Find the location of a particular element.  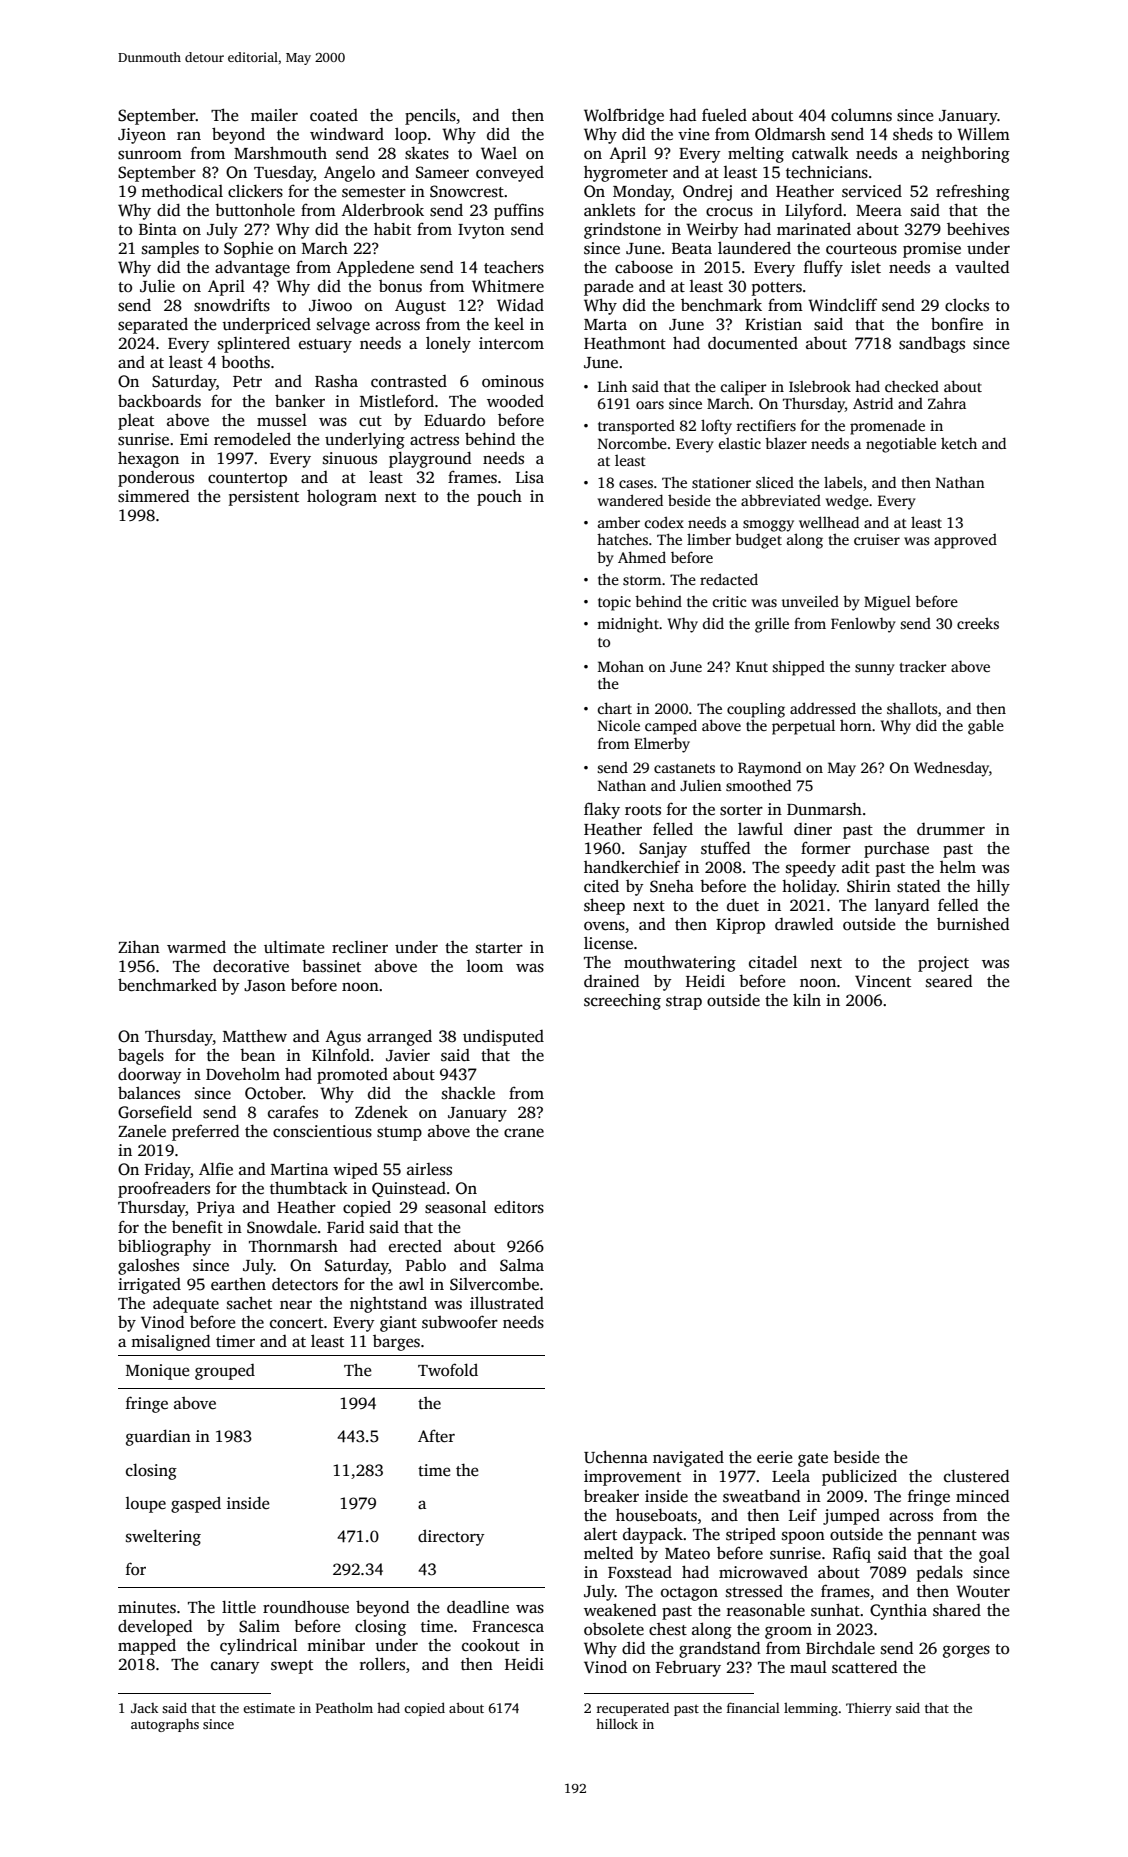

publicized is located at coordinates (859, 1477).
